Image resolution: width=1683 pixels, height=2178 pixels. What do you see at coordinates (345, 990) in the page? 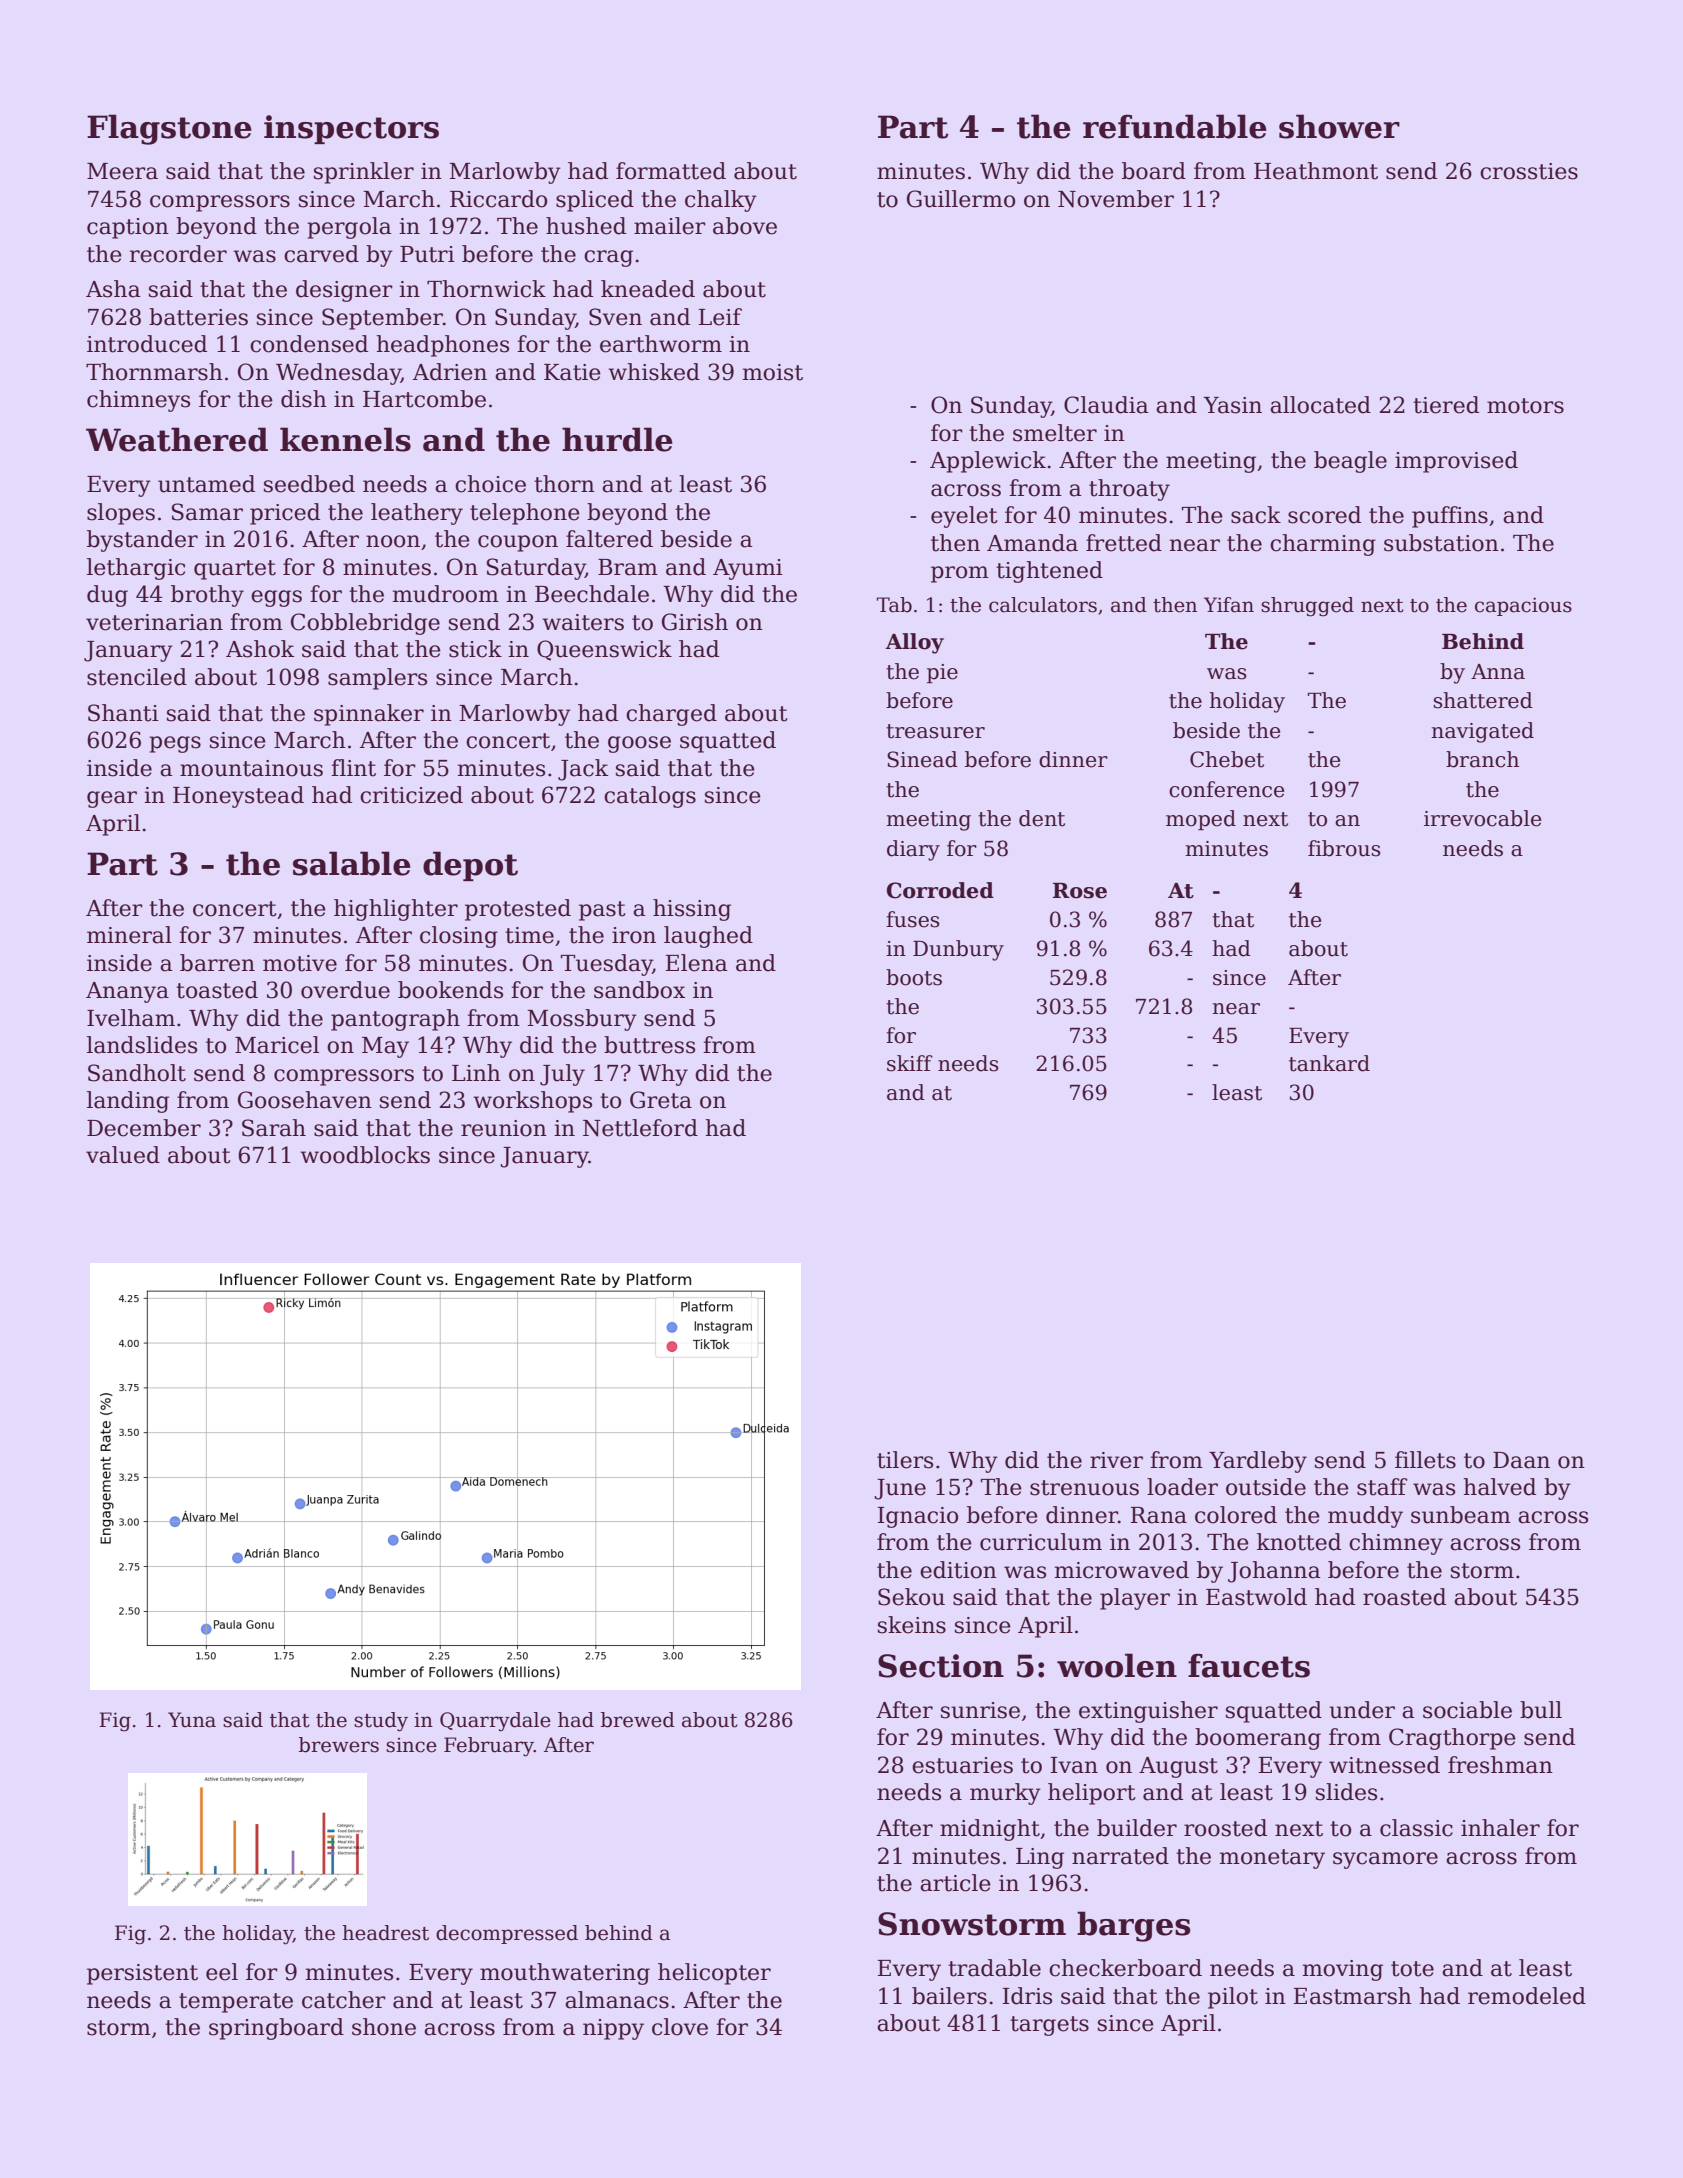
I see `overdue` at bounding box center [345, 990].
